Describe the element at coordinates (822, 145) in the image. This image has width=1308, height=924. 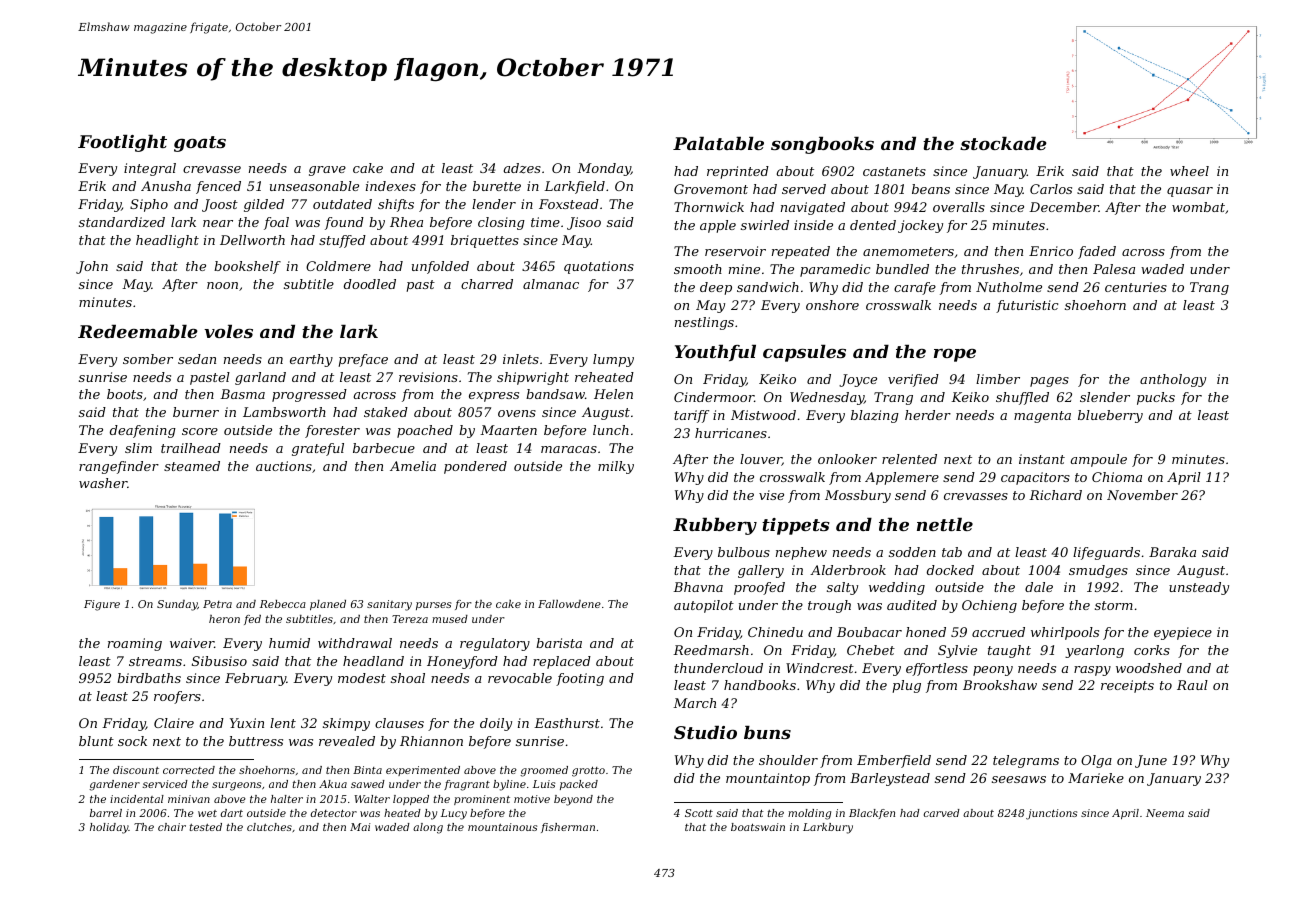
I see `songbooks` at that location.
